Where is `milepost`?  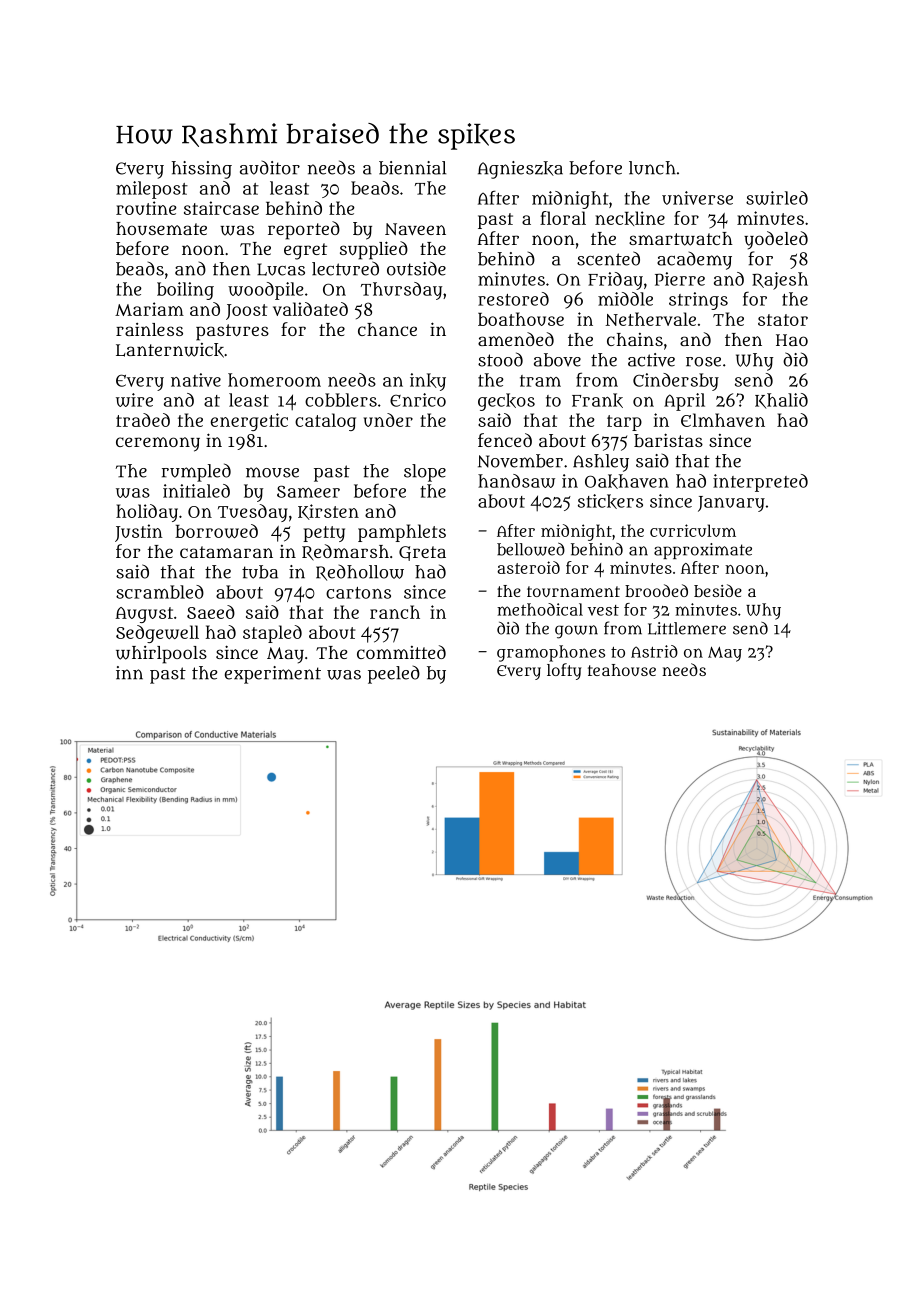
milepost is located at coordinates (152, 190).
